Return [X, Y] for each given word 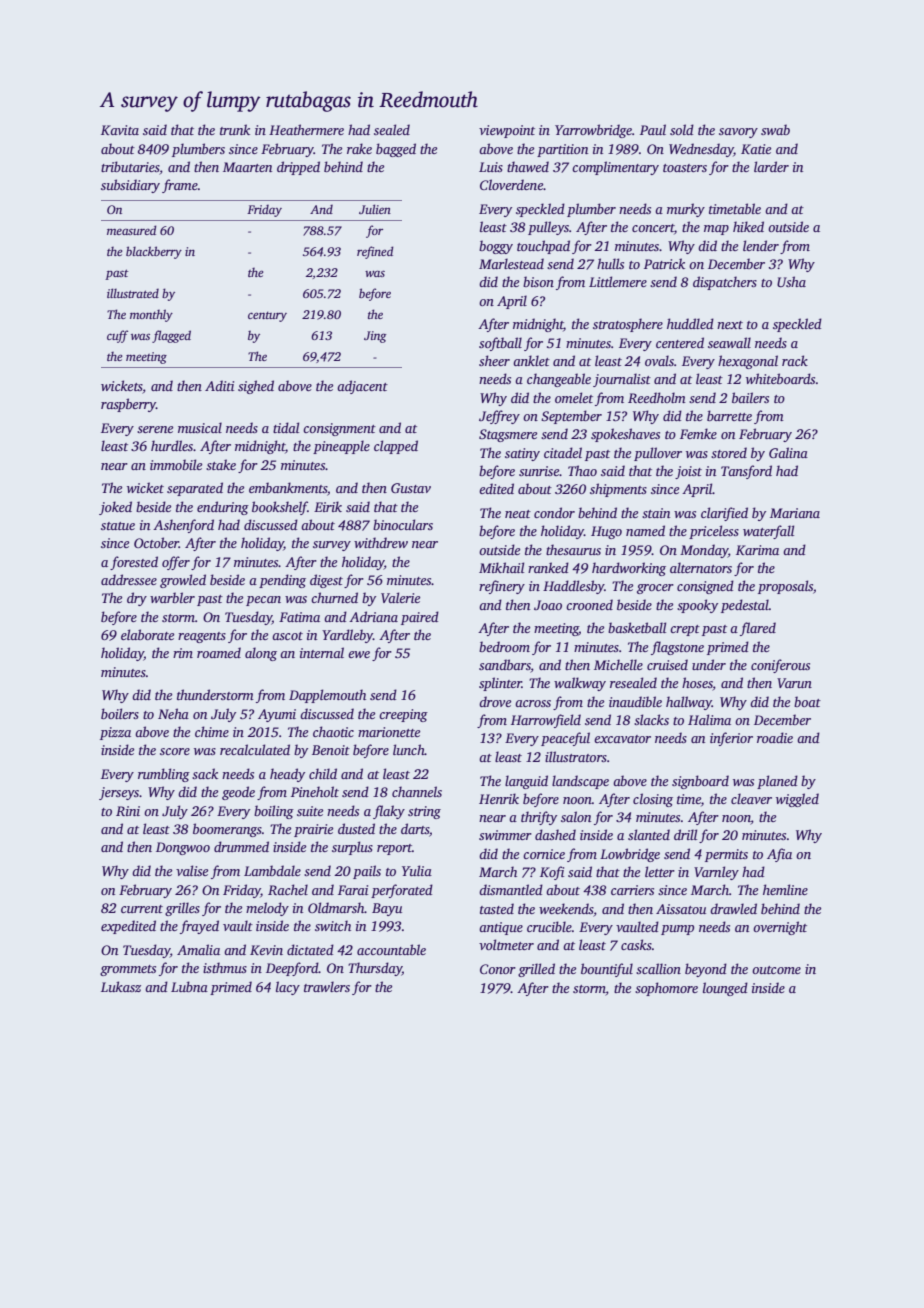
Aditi [219, 385]
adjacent [362, 387]
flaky [389, 812]
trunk [235, 129]
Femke [698, 433]
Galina [788, 452]
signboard [700, 782]
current [142, 909]
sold [682, 129]
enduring [223, 508]
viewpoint [507, 131]
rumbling [164, 775]
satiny [522, 454]
